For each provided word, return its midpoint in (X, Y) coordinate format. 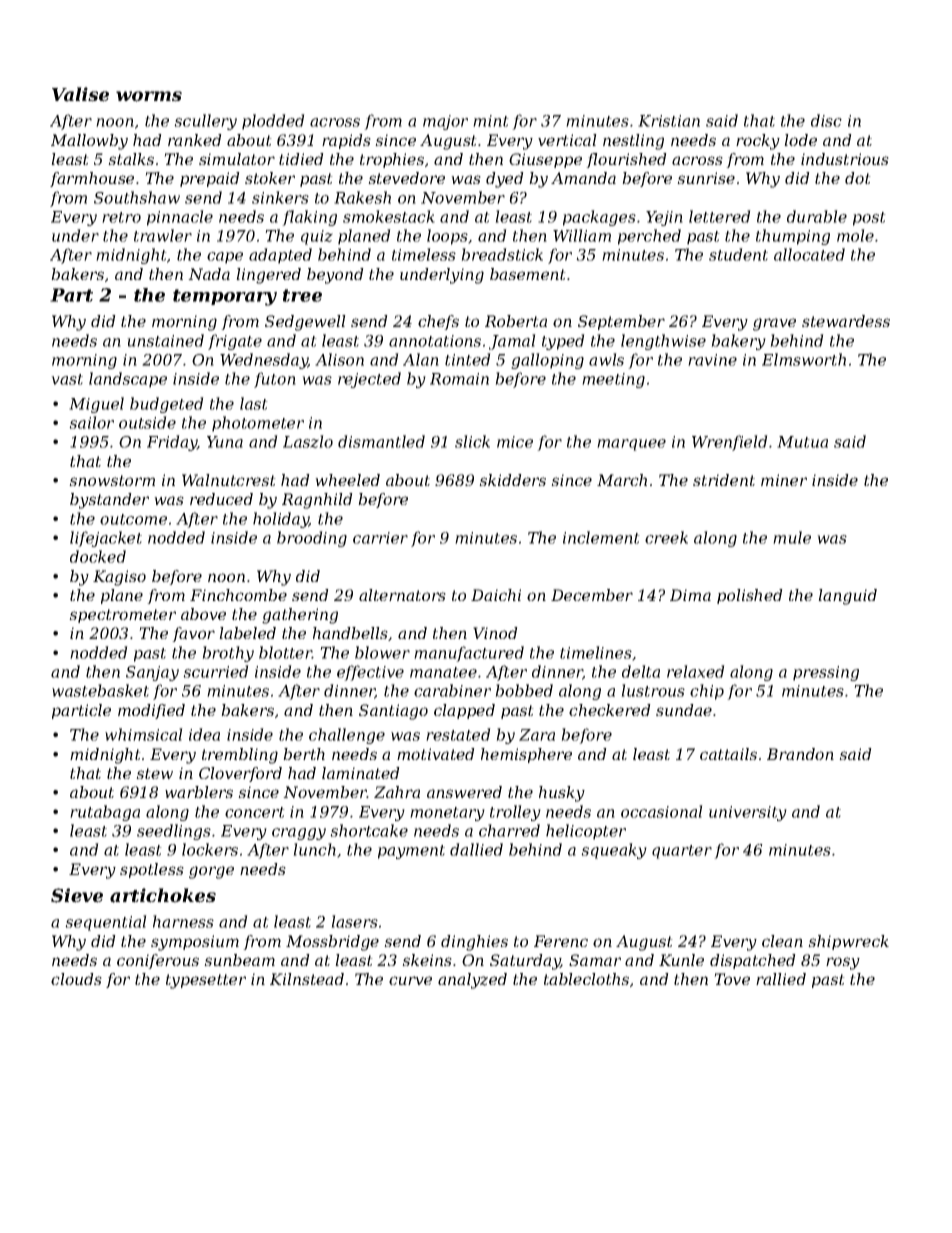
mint (491, 121)
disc (826, 120)
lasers (354, 921)
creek (666, 537)
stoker (270, 178)
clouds (76, 979)
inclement (601, 537)
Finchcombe (238, 595)
